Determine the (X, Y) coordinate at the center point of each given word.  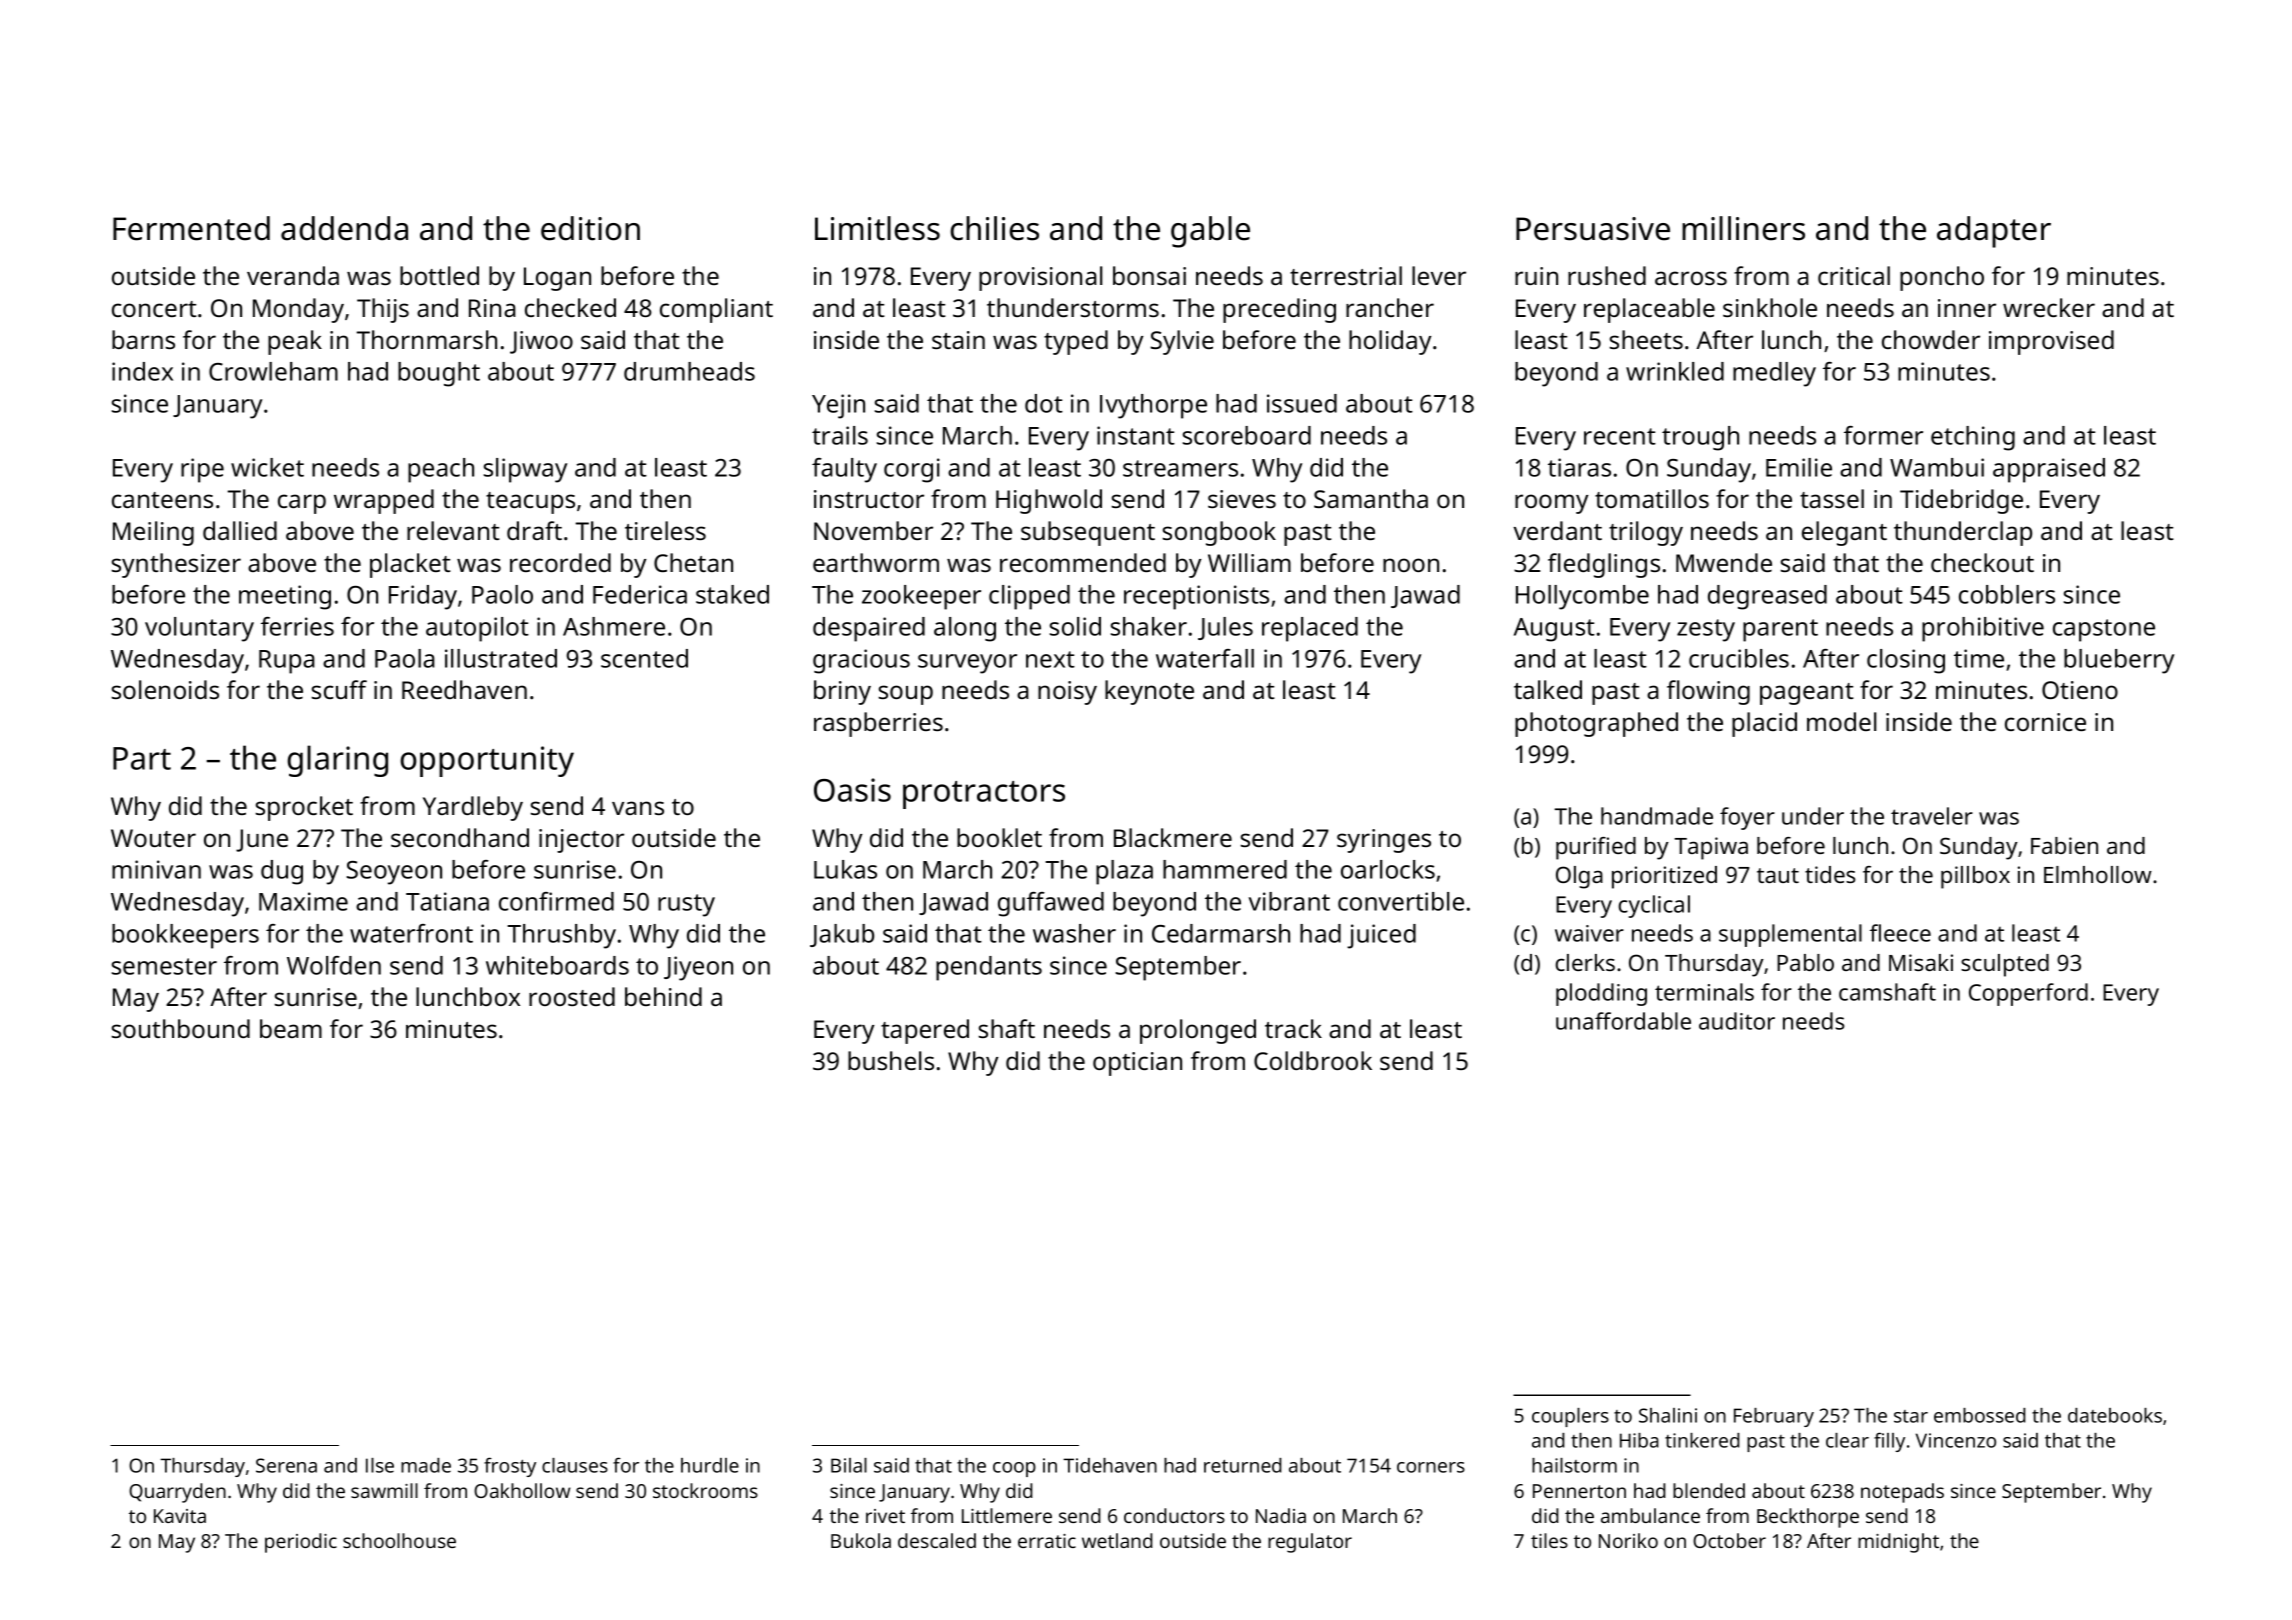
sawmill (384, 1490)
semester (164, 966)
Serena (286, 1465)
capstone (2104, 630)
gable (1210, 232)
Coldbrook (1313, 1060)
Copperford (2028, 994)
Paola (405, 658)
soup (906, 695)
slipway (525, 470)
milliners (1743, 228)
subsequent (1088, 533)
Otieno (2080, 690)
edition (590, 228)
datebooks (2115, 1415)
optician (1137, 1064)
